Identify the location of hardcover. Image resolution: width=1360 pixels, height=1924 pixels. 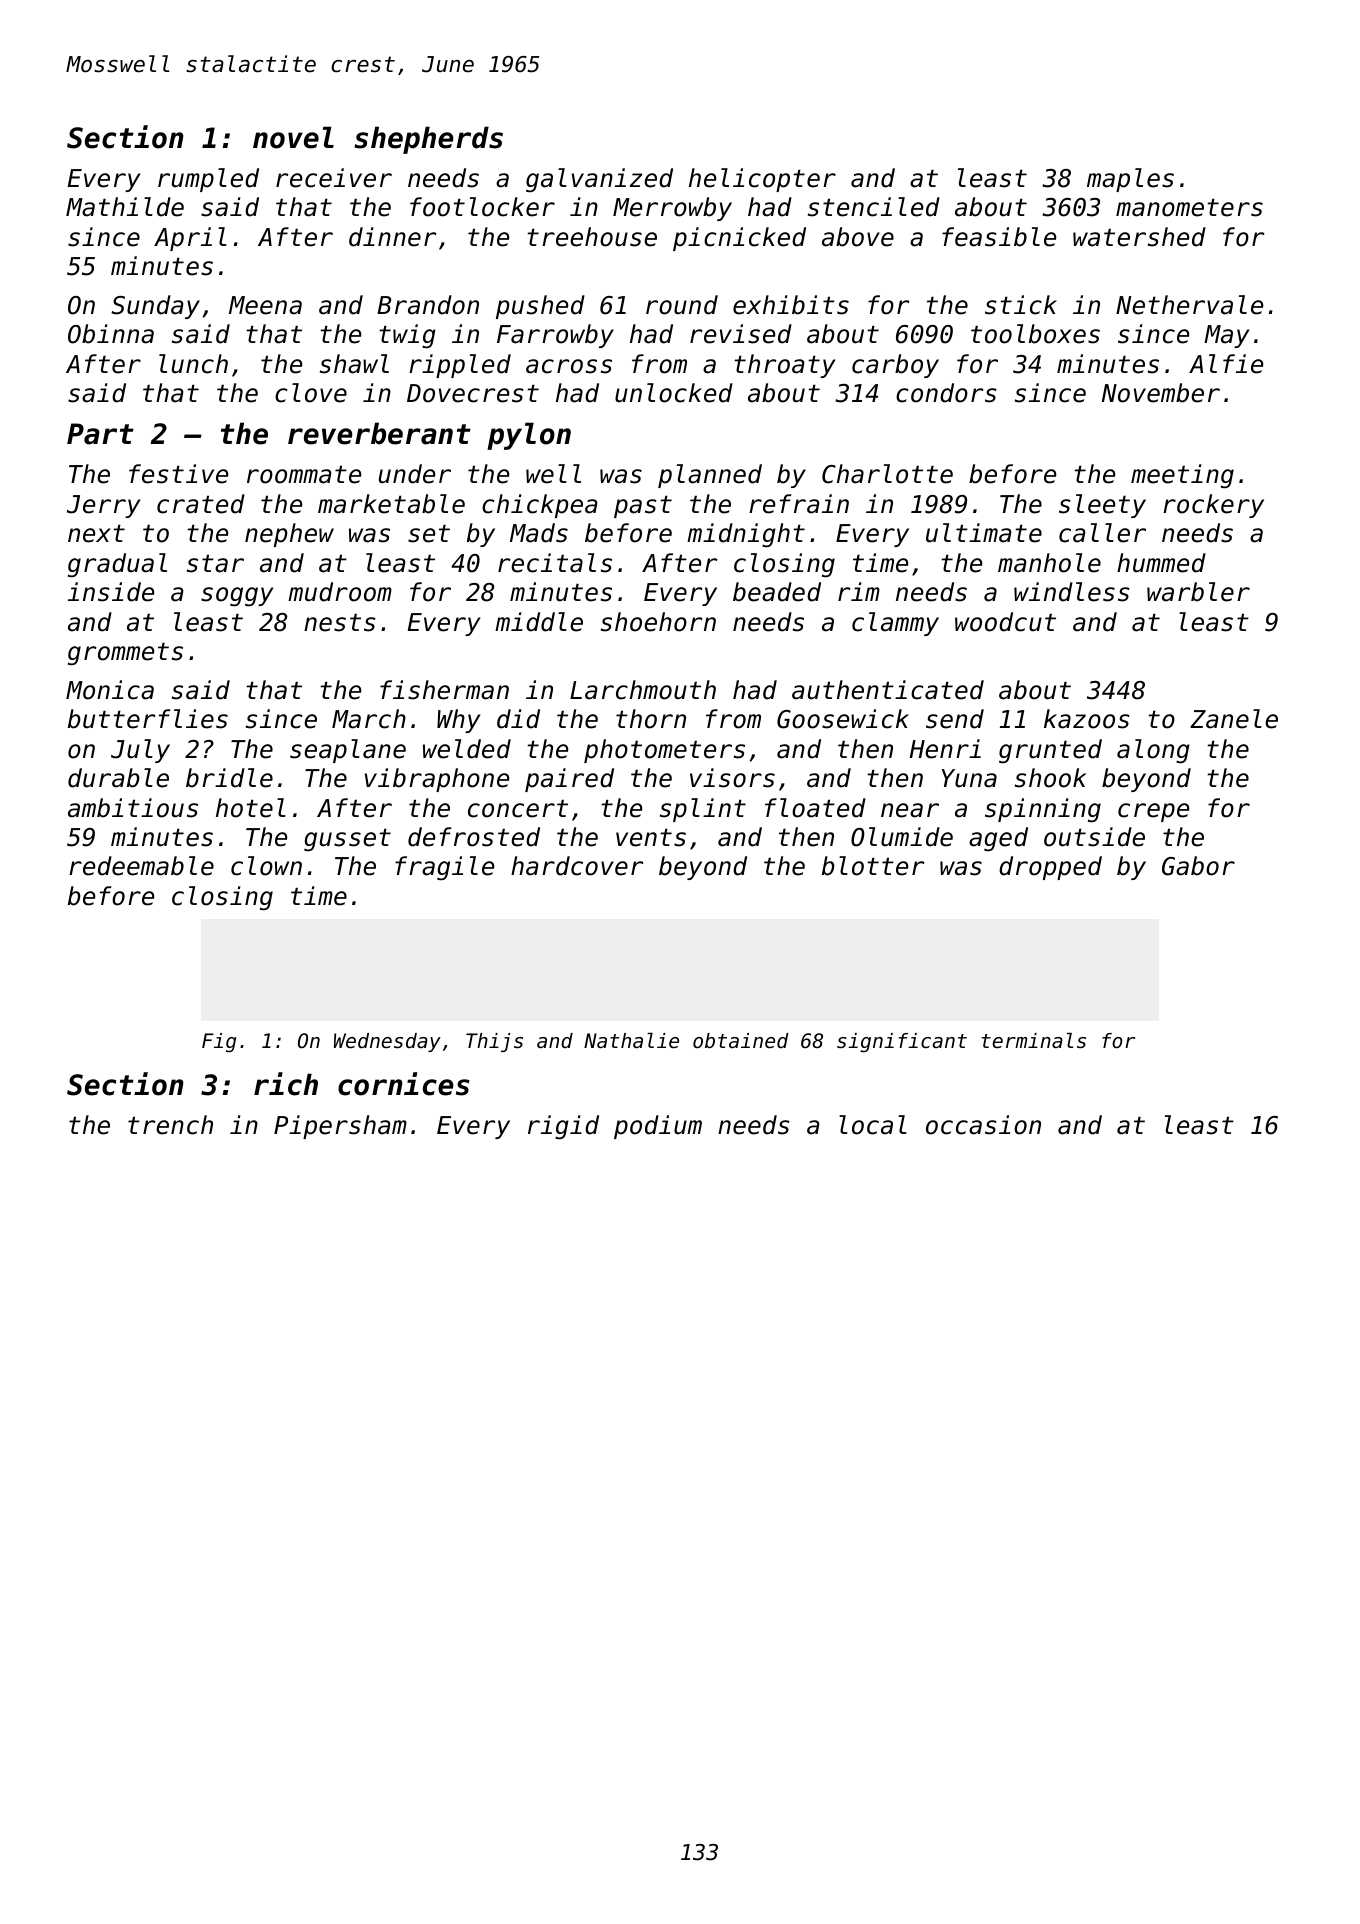
(577, 866).
